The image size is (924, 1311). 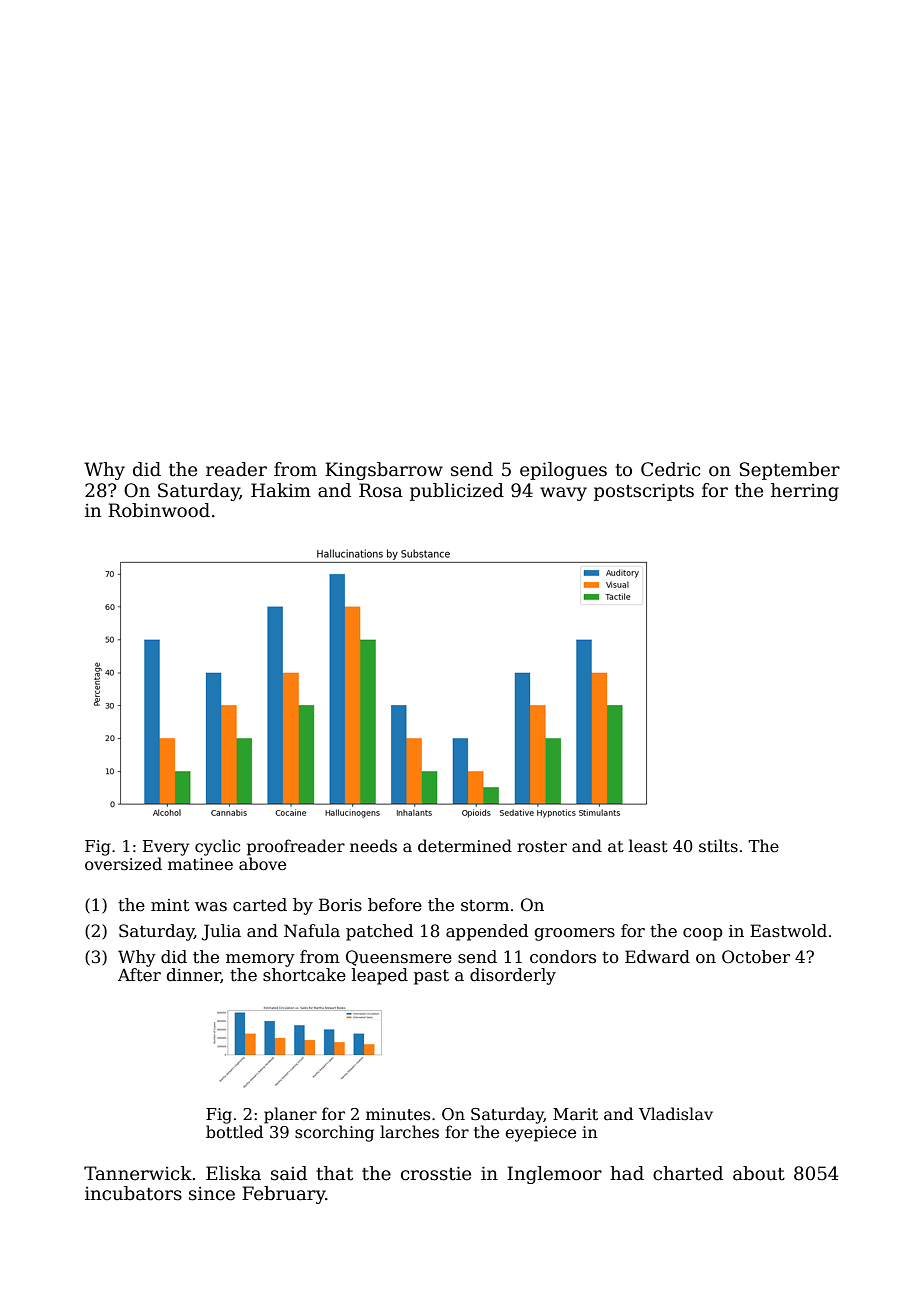 What do you see at coordinates (805, 492) in the document?
I see `herring` at bounding box center [805, 492].
